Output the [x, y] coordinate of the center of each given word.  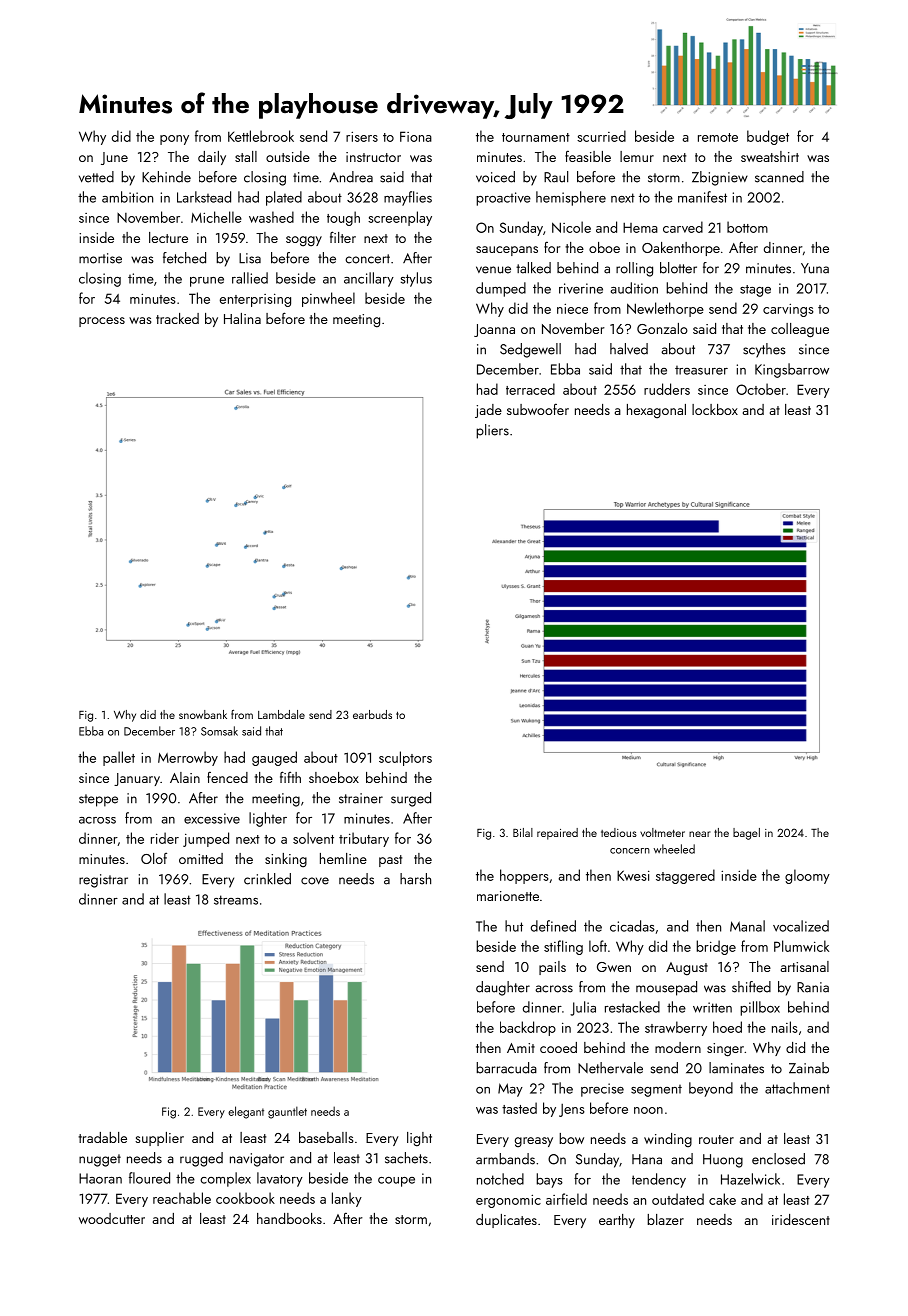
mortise [100, 258]
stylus [416, 279]
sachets [406, 1158]
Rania [813, 987]
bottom [747, 227]
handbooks [289, 1218]
